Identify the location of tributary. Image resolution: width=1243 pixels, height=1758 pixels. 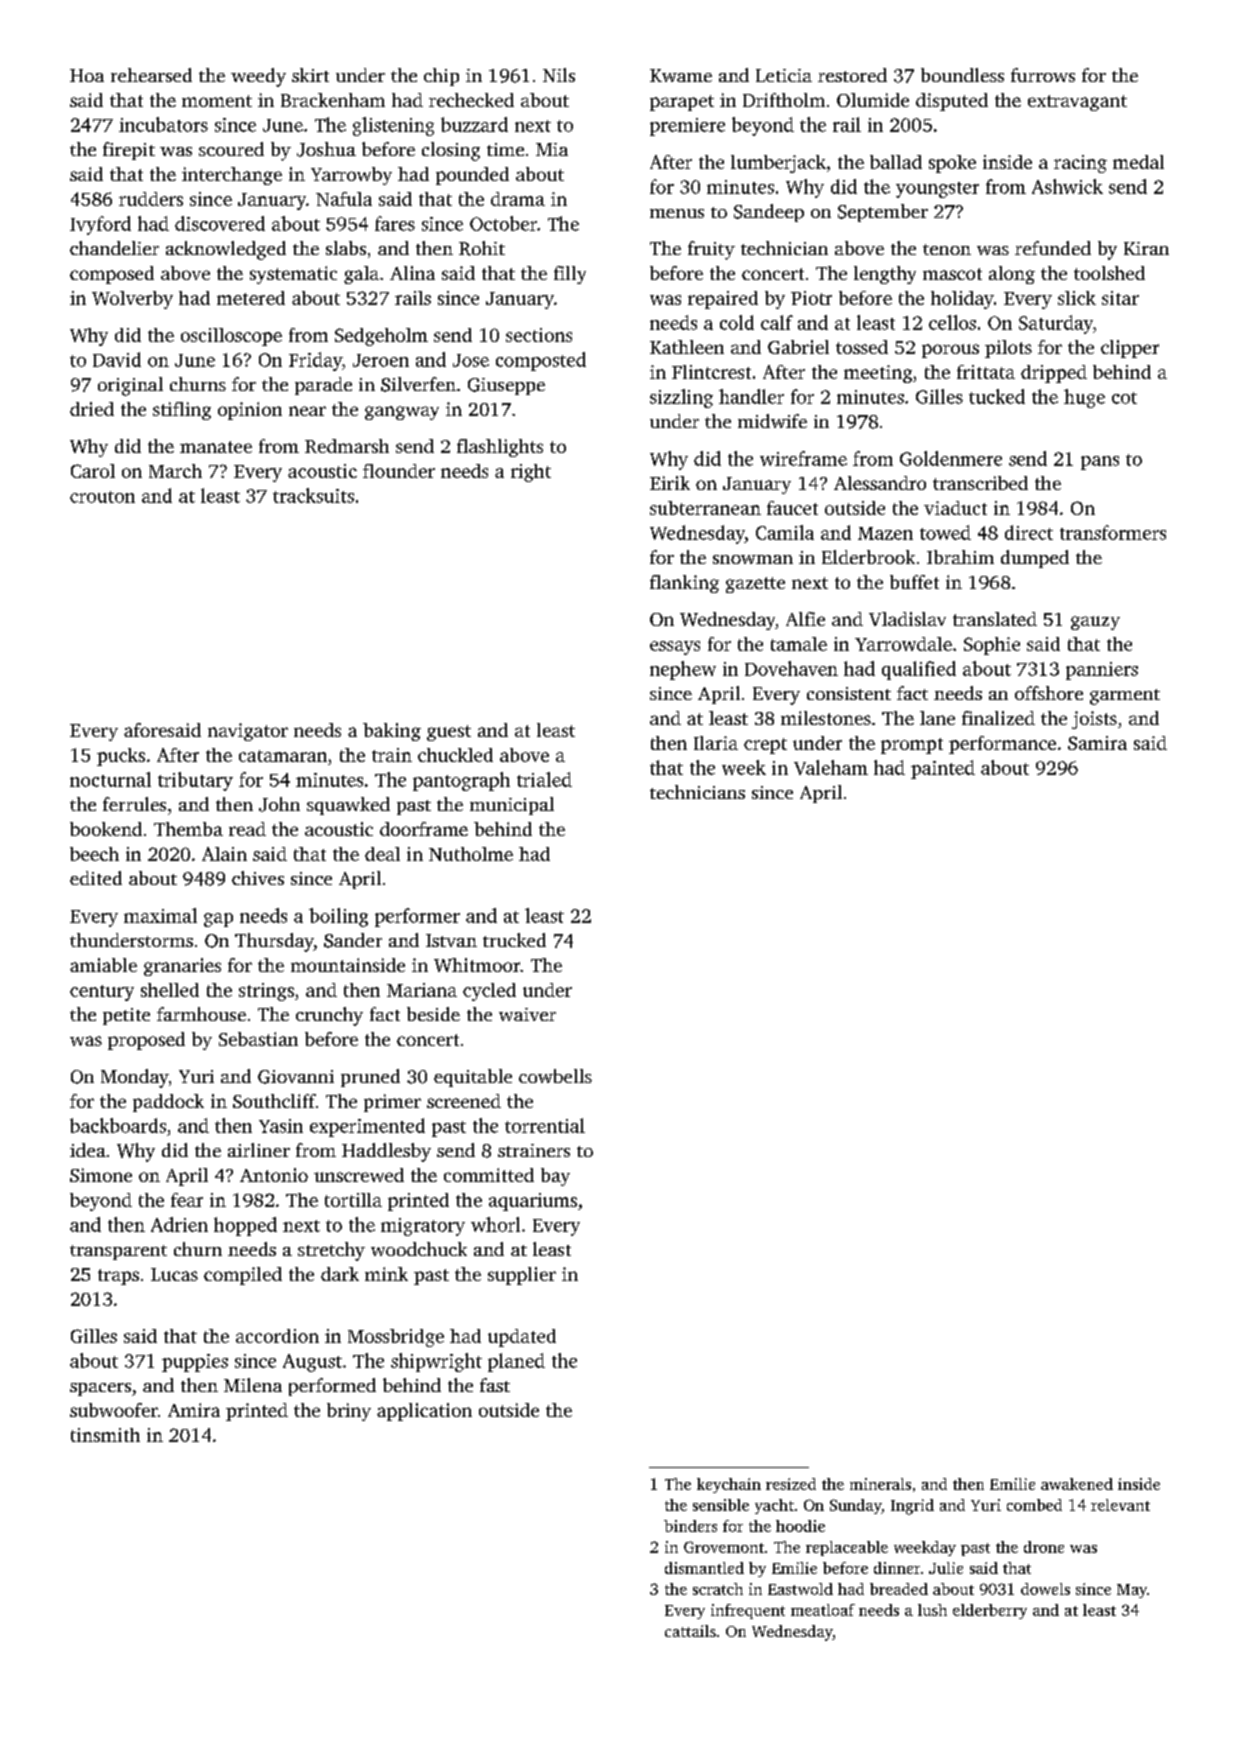
(195, 781).
